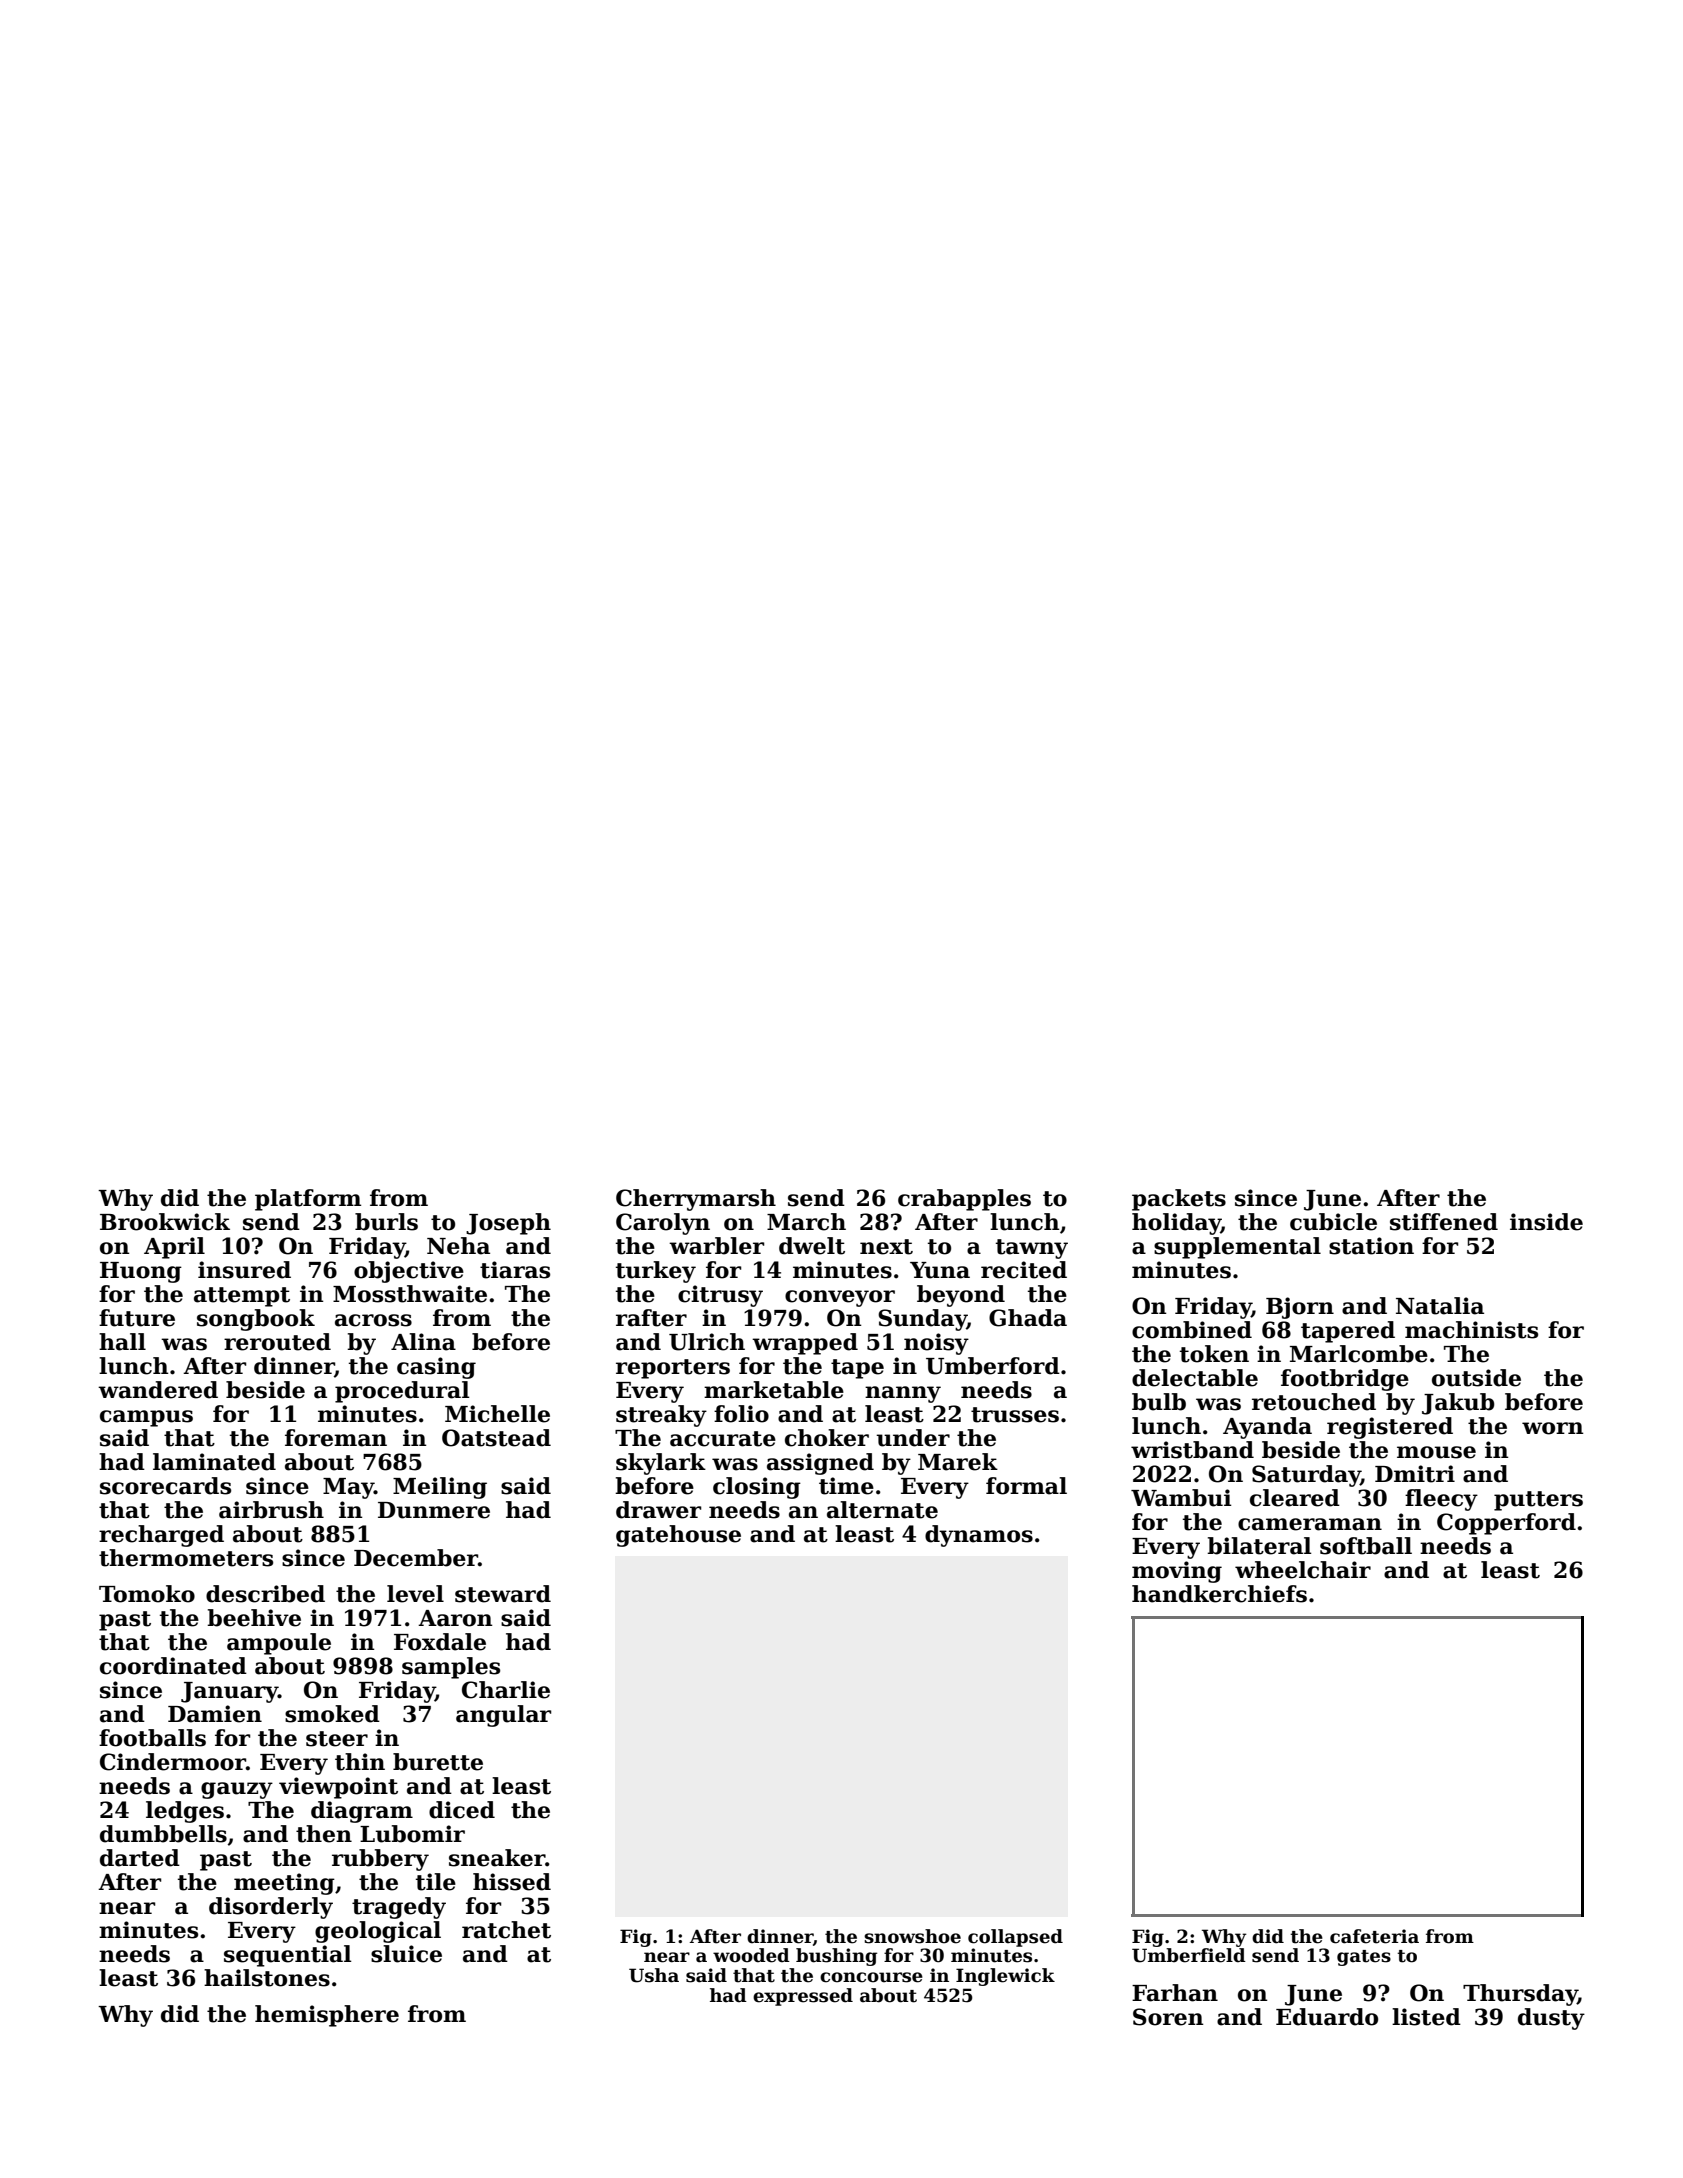  What do you see at coordinates (327, 2016) in the page?
I see `hemisphere` at bounding box center [327, 2016].
